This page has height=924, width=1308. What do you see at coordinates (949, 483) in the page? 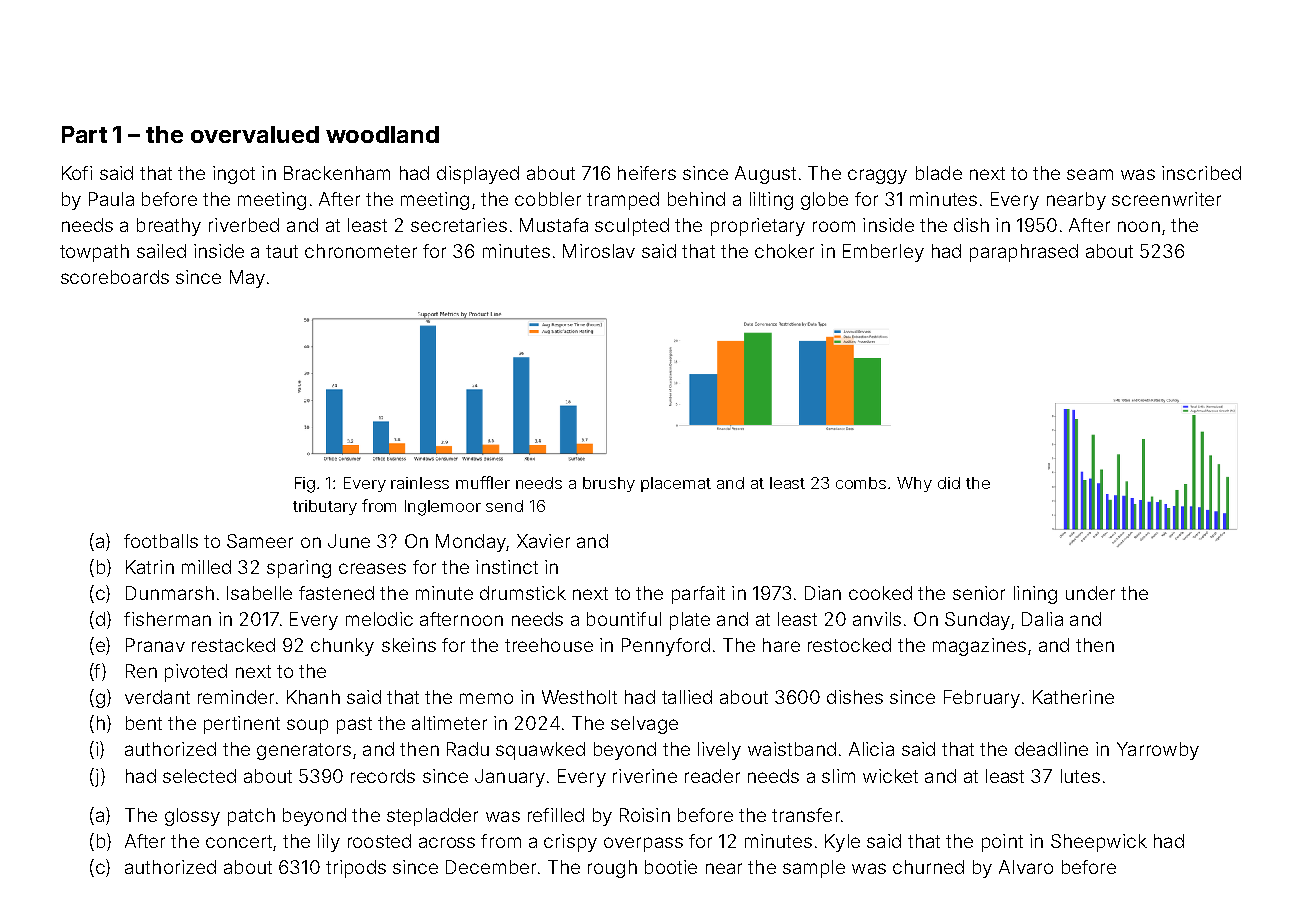
I see `did` at bounding box center [949, 483].
